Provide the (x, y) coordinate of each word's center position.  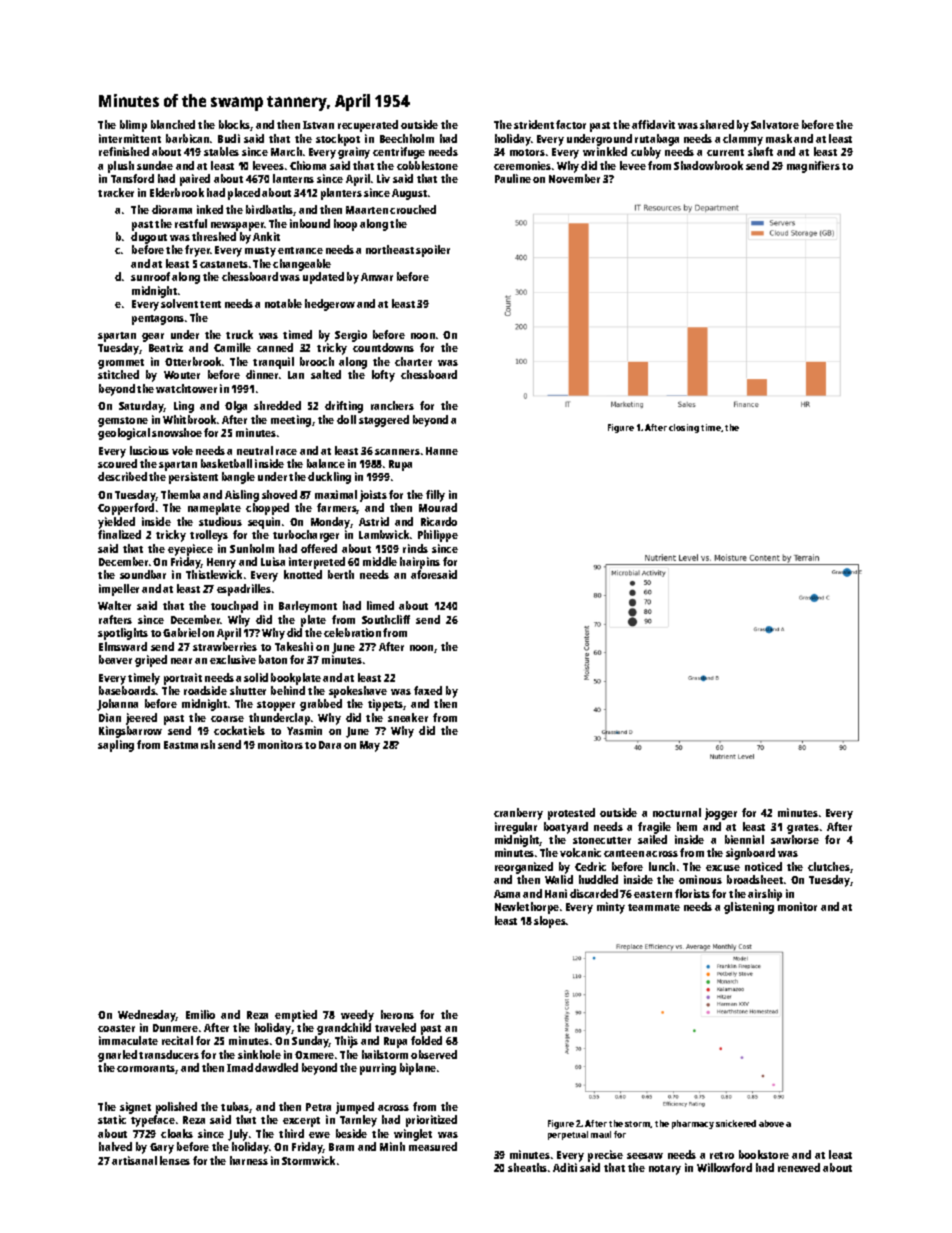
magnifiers (813, 167)
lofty (383, 376)
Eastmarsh (189, 744)
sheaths (527, 1167)
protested (571, 814)
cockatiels (239, 730)
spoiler (433, 251)
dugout (149, 238)
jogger (721, 814)
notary (665, 1170)
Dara (330, 745)
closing (684, 428)
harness (249, 1160)
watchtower (186, 388)
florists (692, 893)
